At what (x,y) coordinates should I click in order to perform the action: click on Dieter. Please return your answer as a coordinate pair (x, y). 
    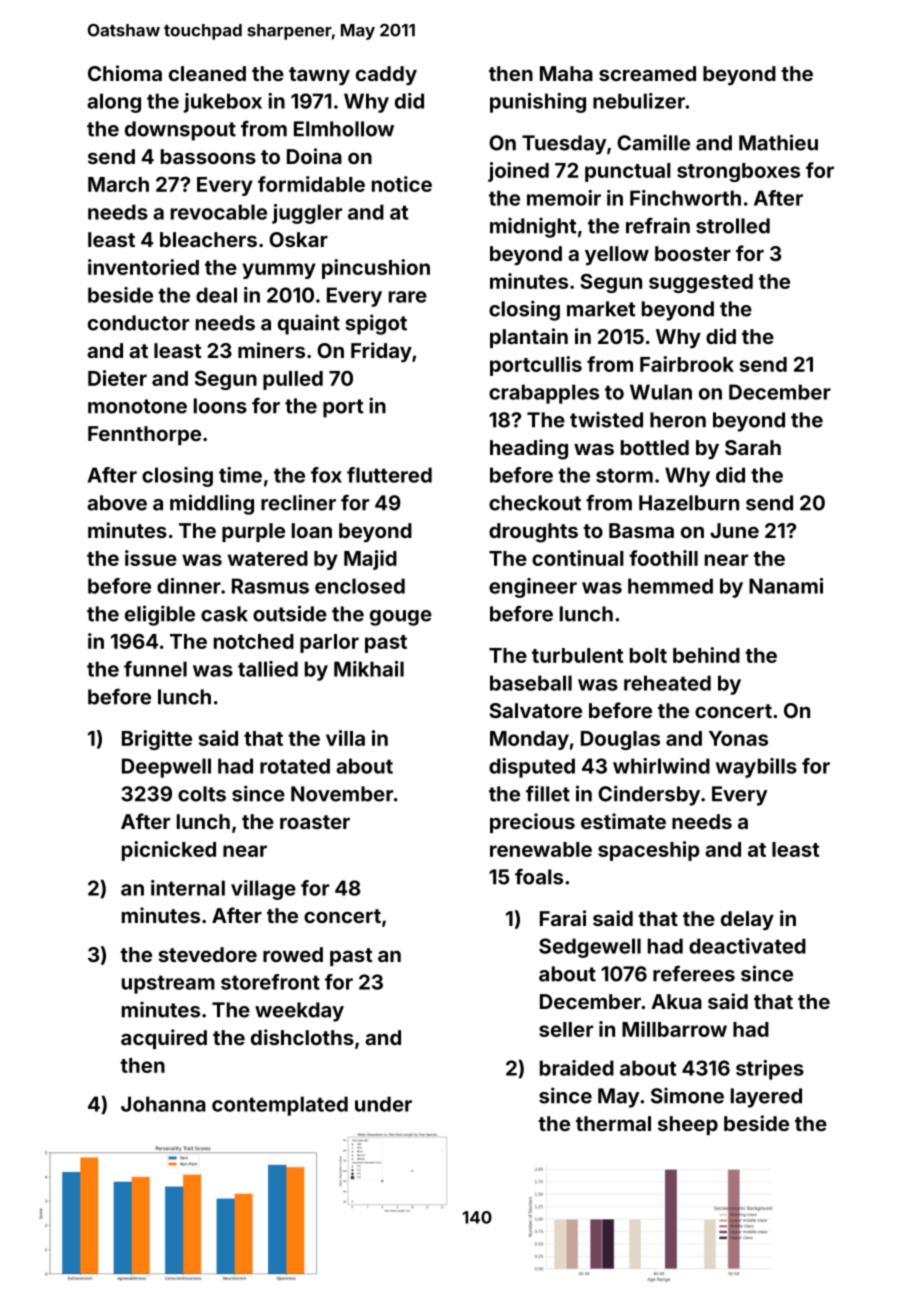
    Looking at the image, I should click on (117, 378).
